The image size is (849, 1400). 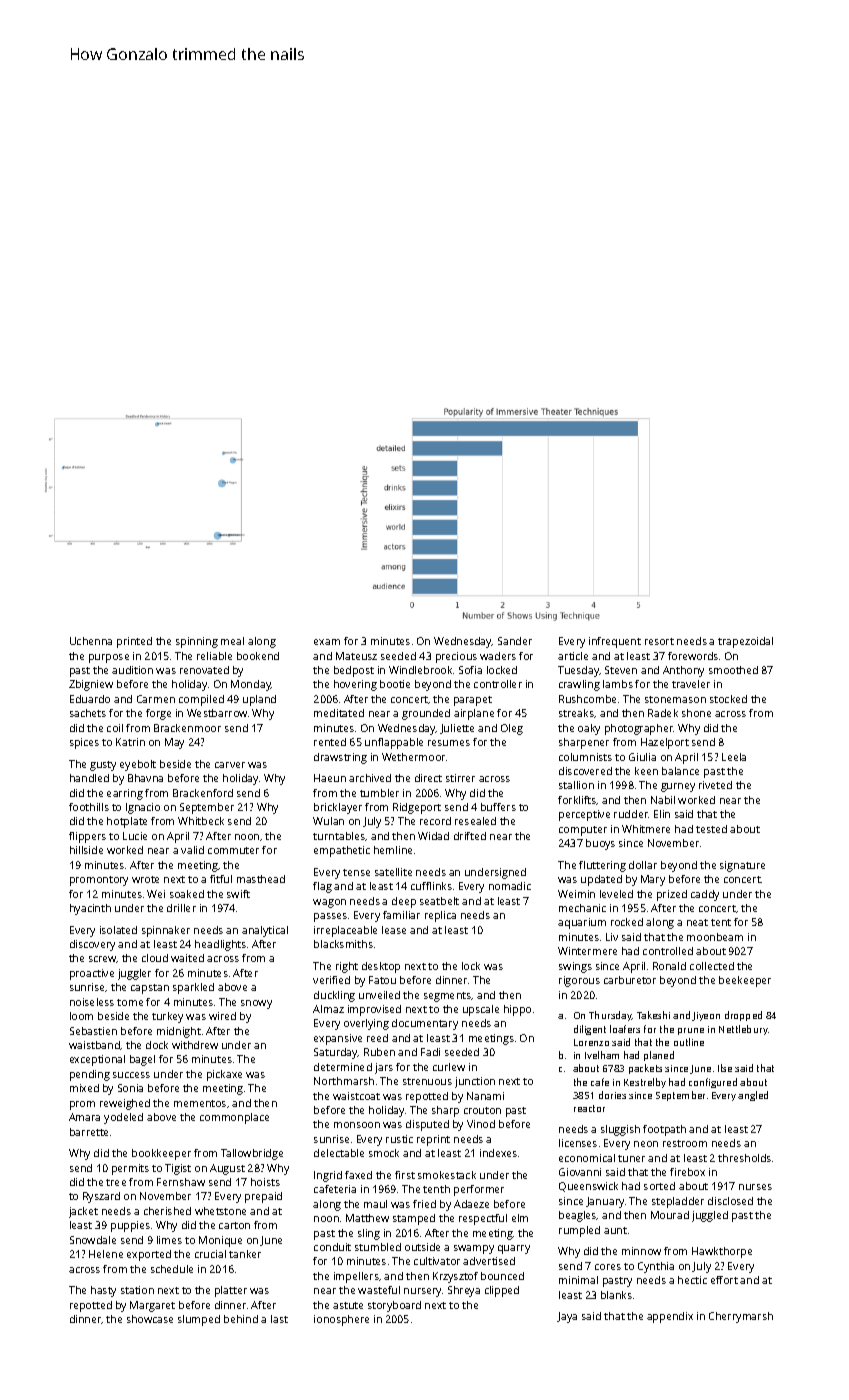 What do you see at coordinates (150, 989) in the image?
I see `capstan` at bounding box center [150, 989].
